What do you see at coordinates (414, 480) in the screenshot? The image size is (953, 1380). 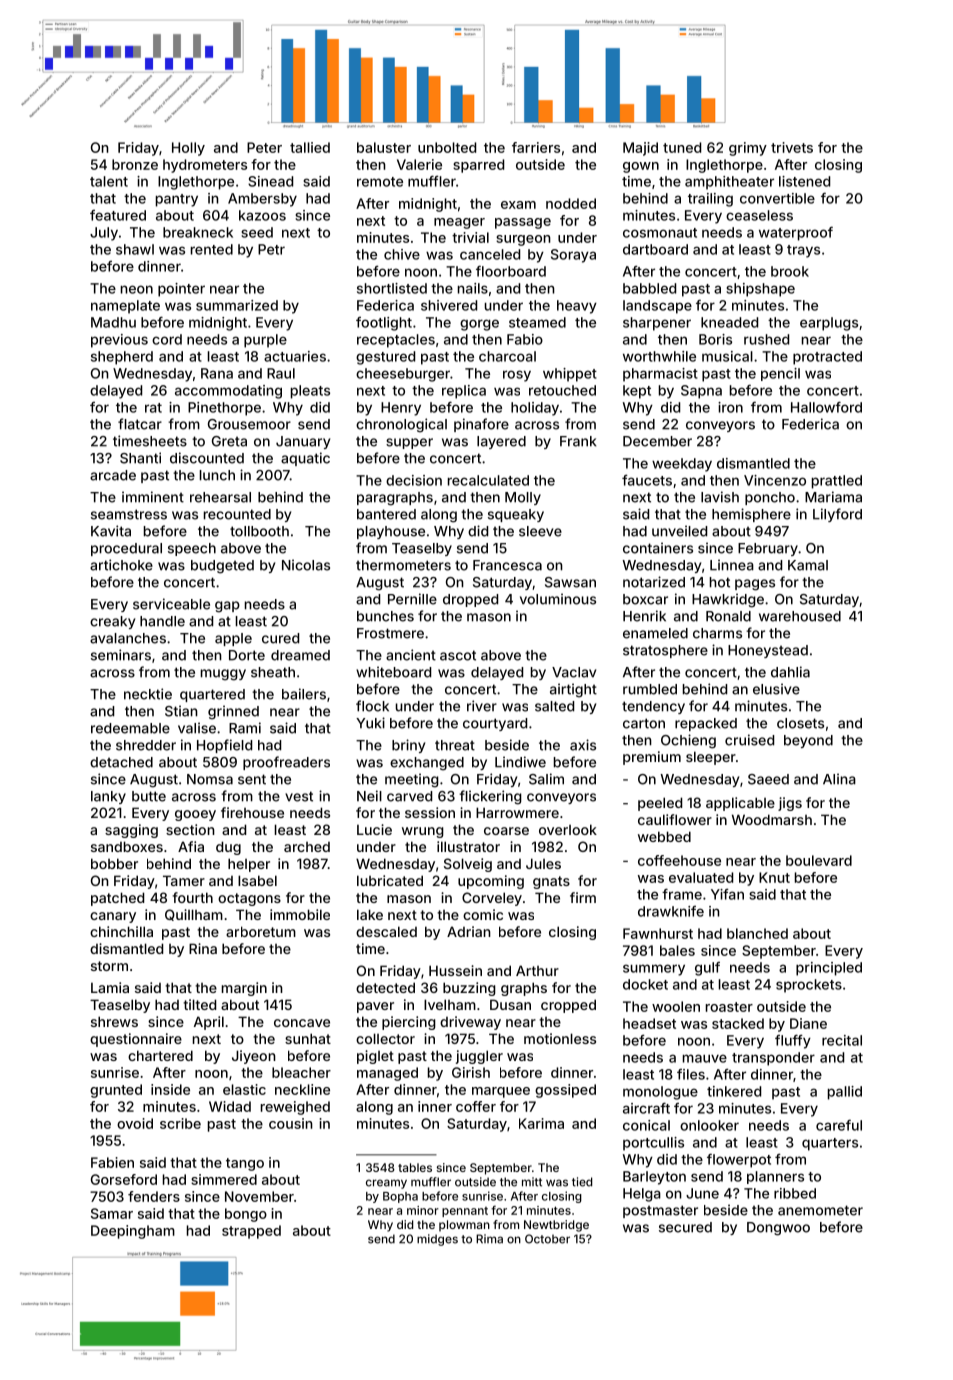 I see `decision` at bounding box center [414, 480].
